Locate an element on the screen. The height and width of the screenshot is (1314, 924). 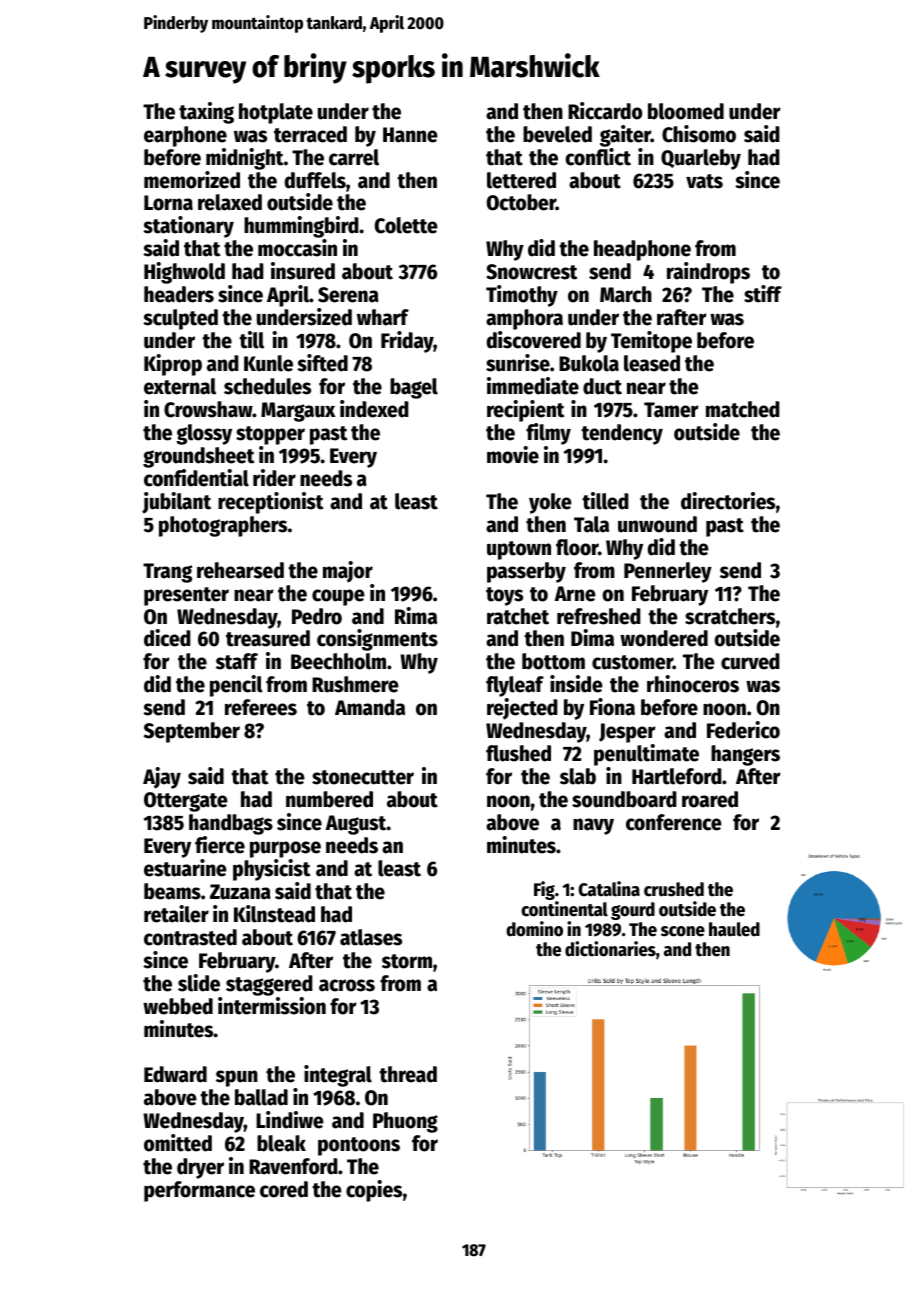
earphone is located at coordinates (185, 136).
